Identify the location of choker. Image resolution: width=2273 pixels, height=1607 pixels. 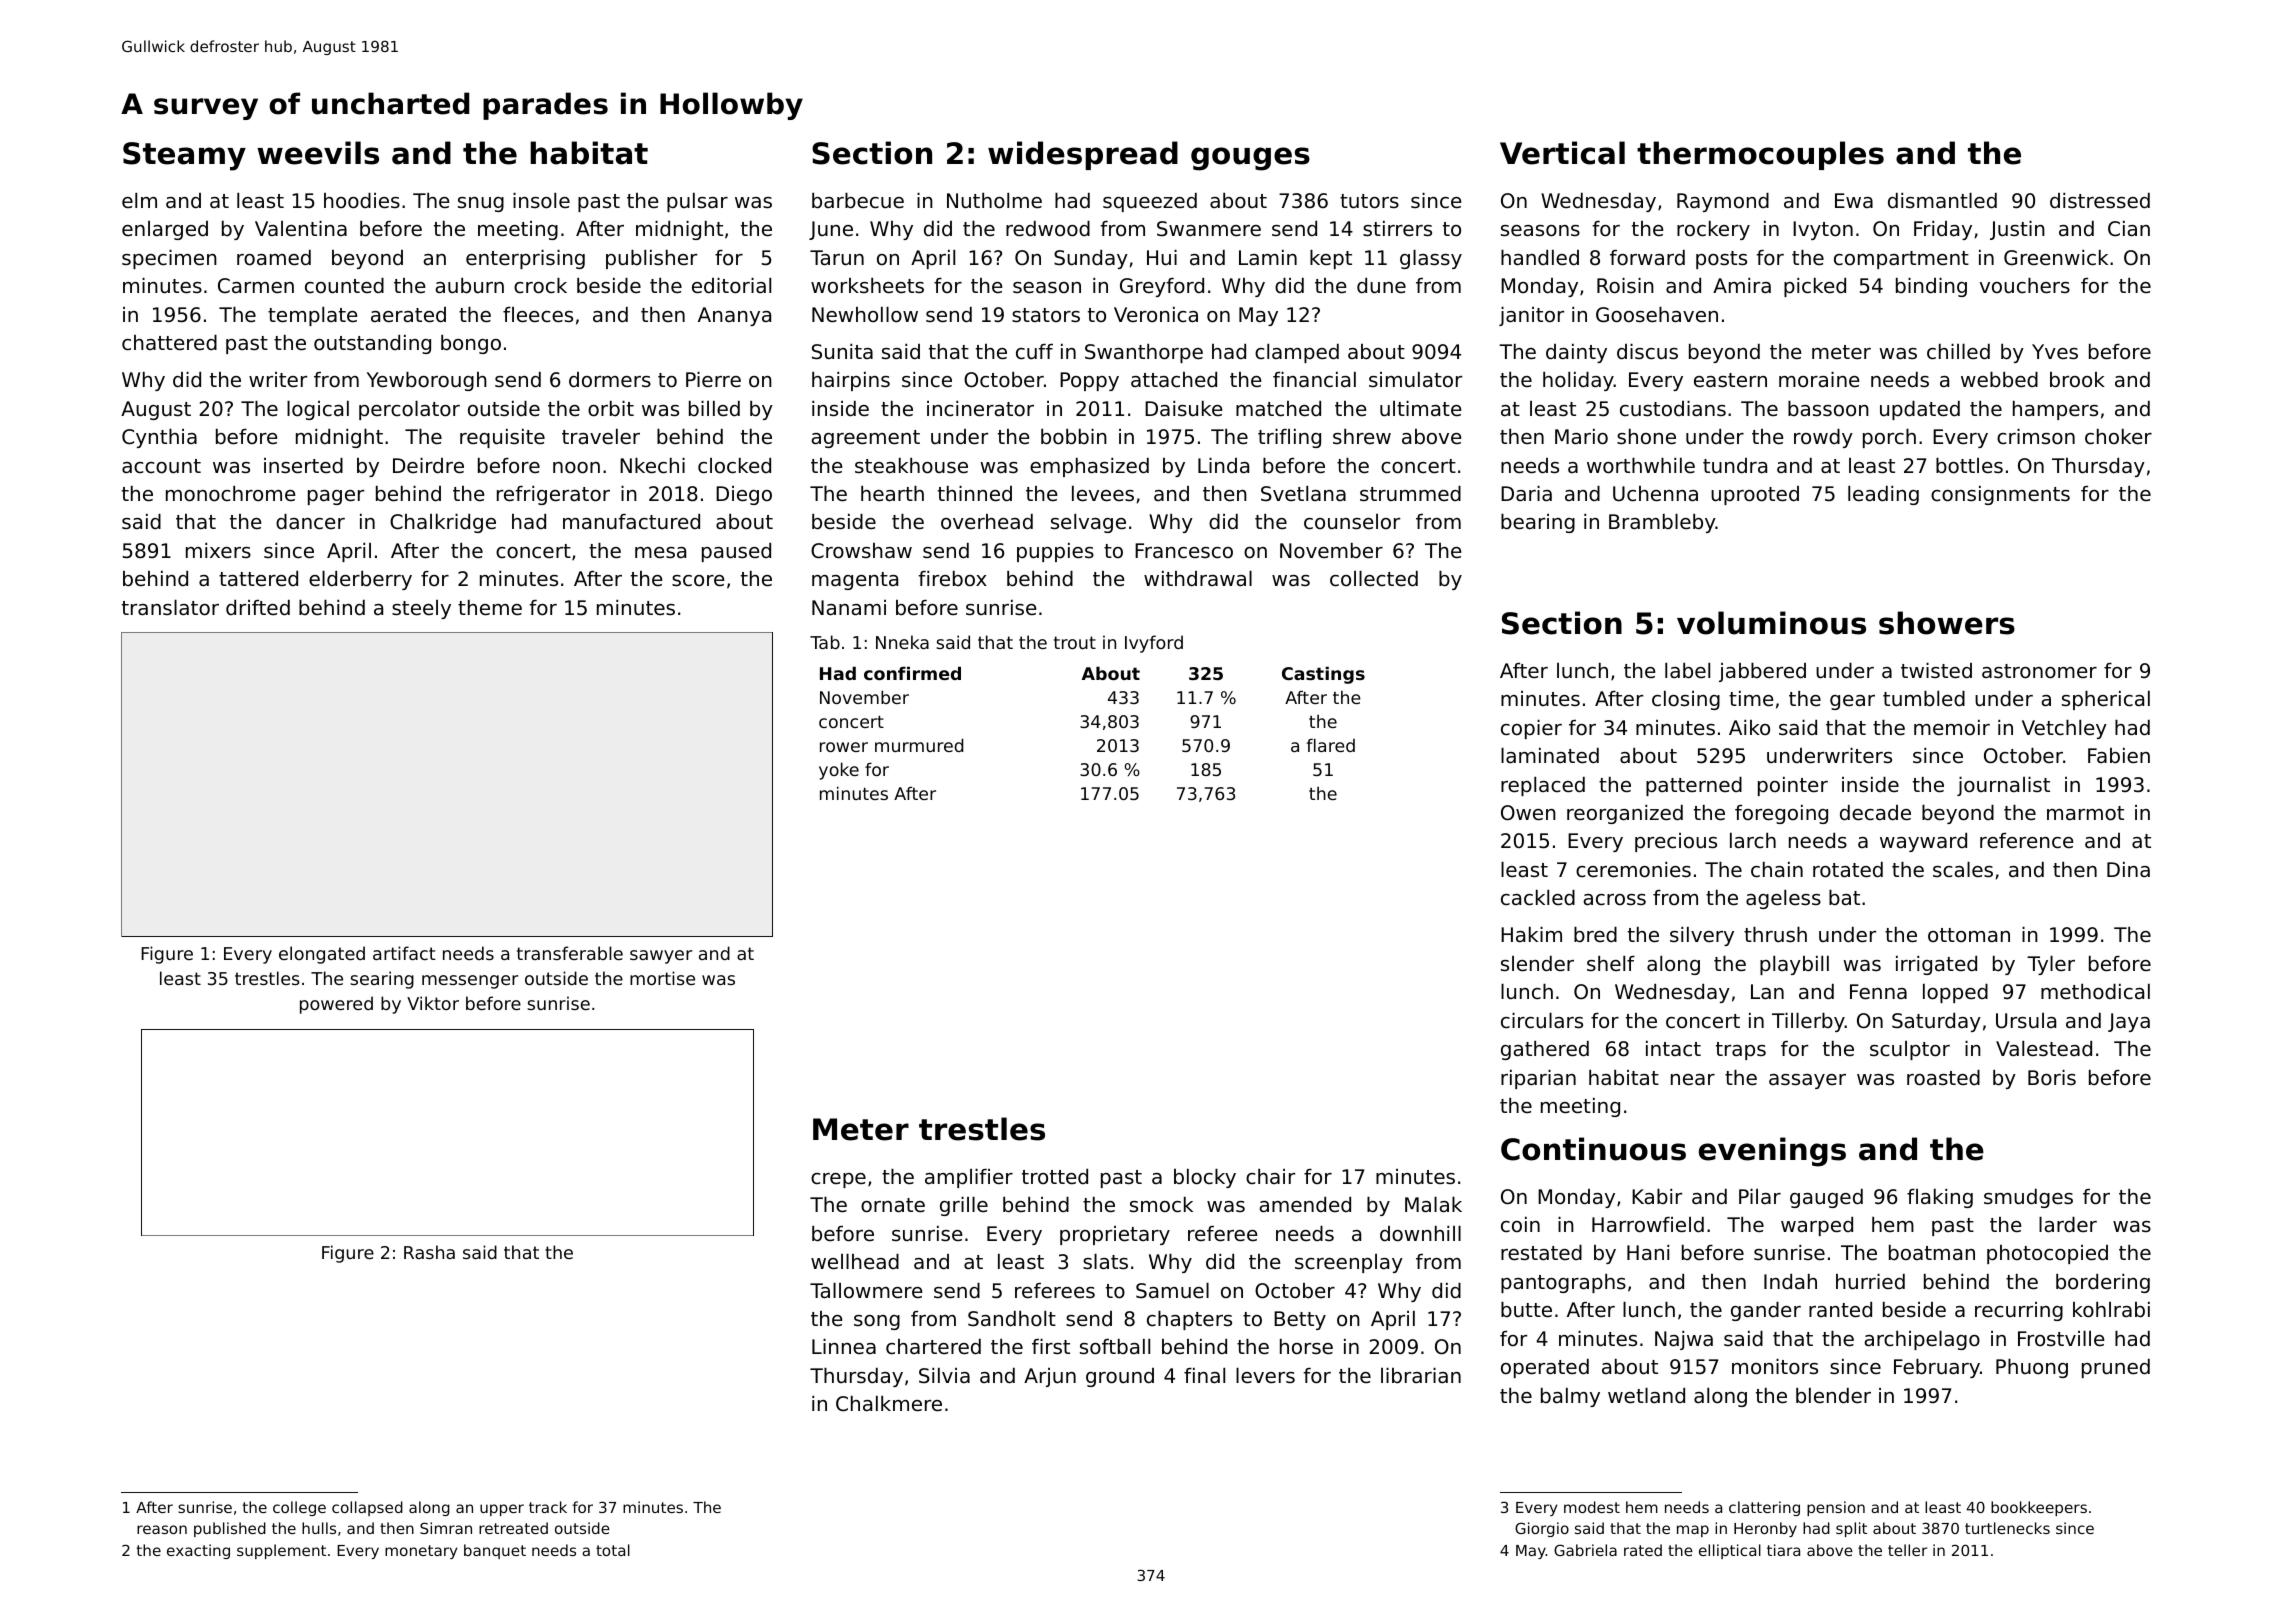
(2118, 437).
